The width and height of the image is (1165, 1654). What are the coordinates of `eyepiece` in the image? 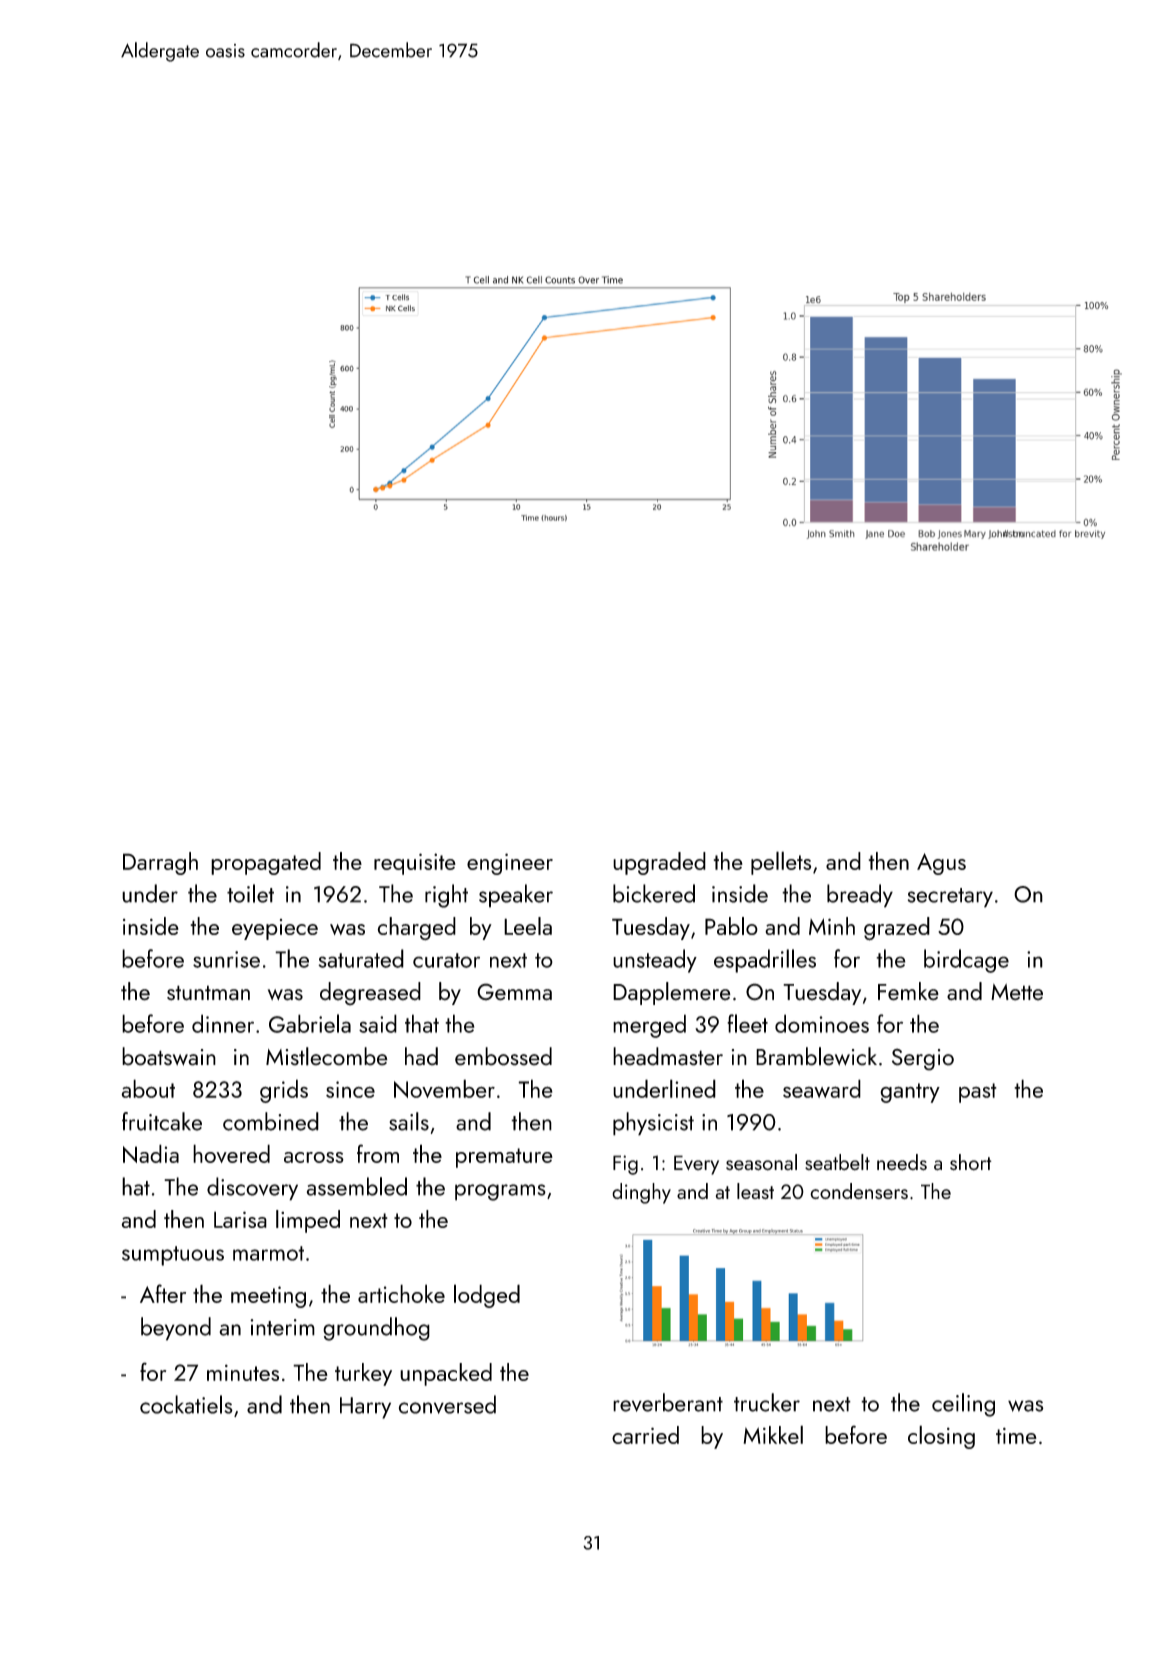 It's located at (275, 929).
